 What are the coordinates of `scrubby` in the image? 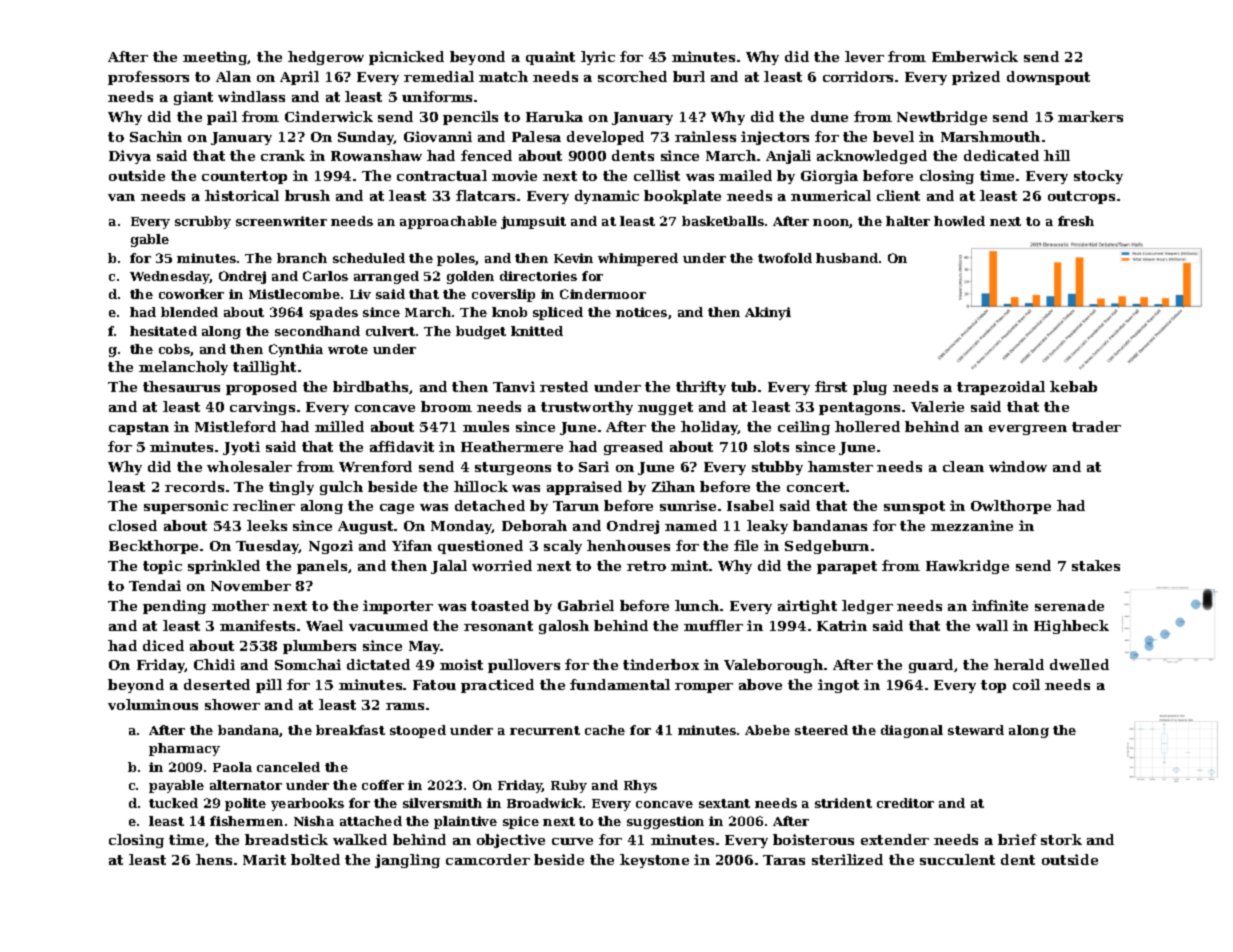 It's located at (203, 222).
